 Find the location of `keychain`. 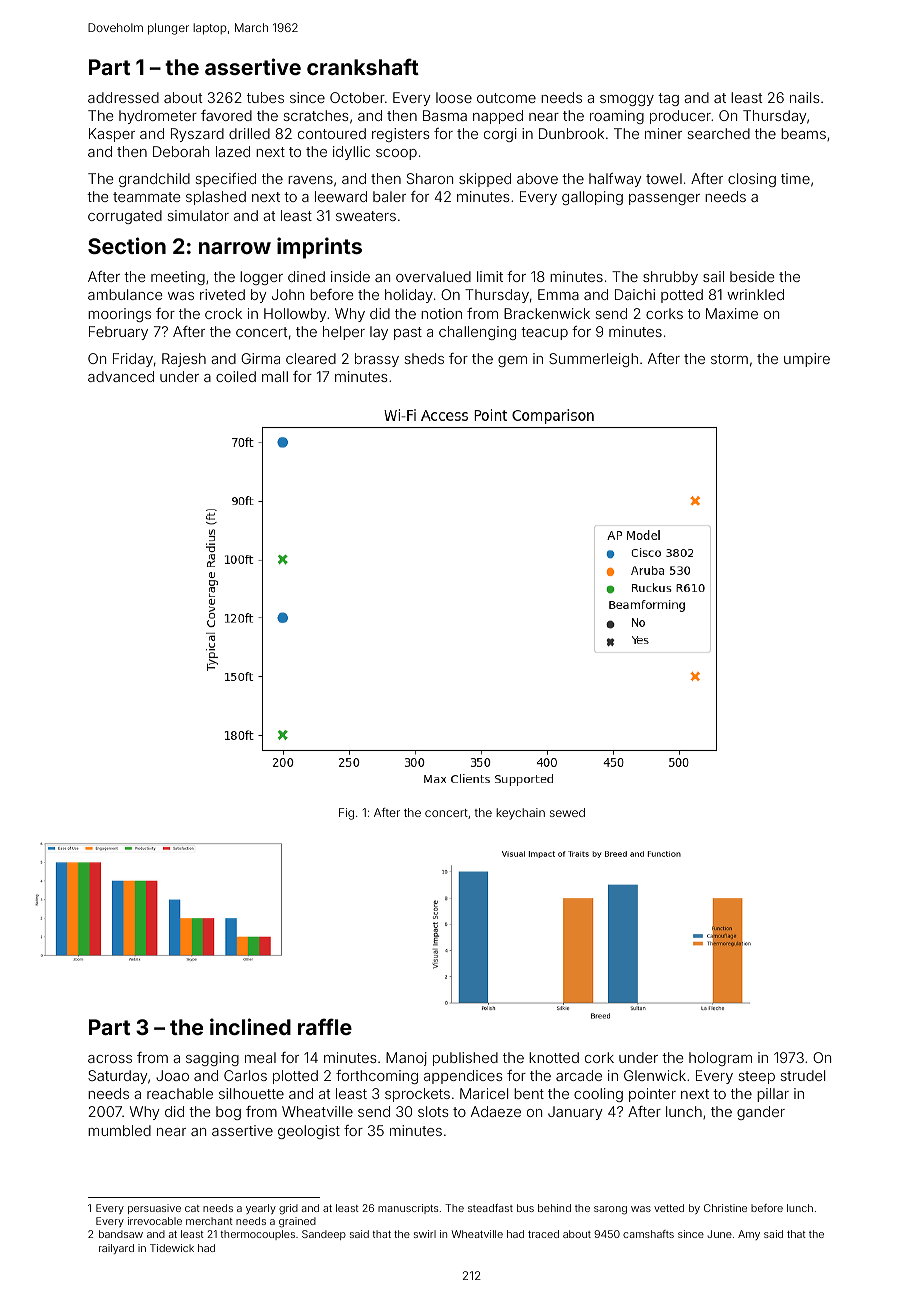

keychain is located at coordinates (520, 814).
